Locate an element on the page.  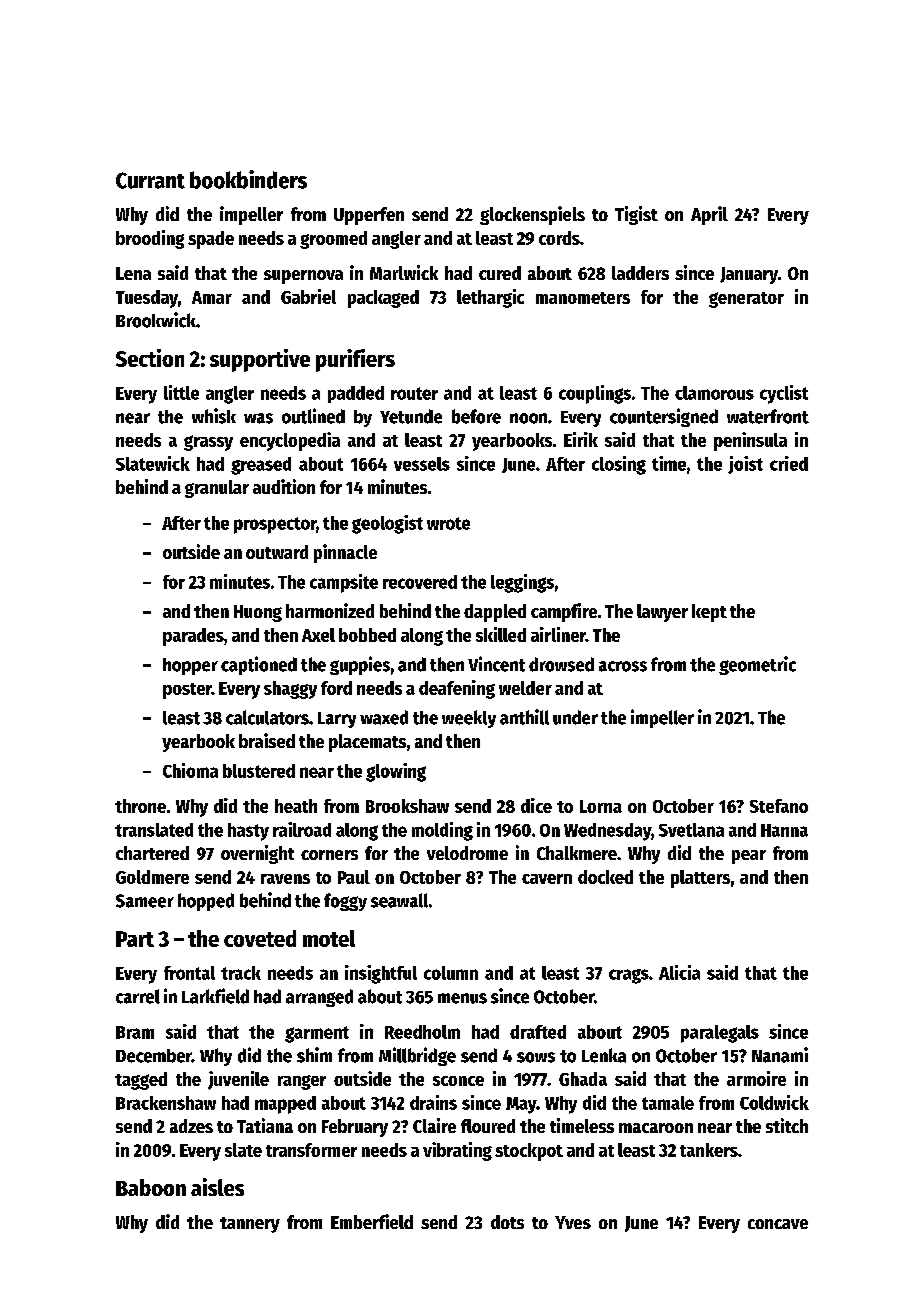
tannery is located at coordinates (250, 1225).
